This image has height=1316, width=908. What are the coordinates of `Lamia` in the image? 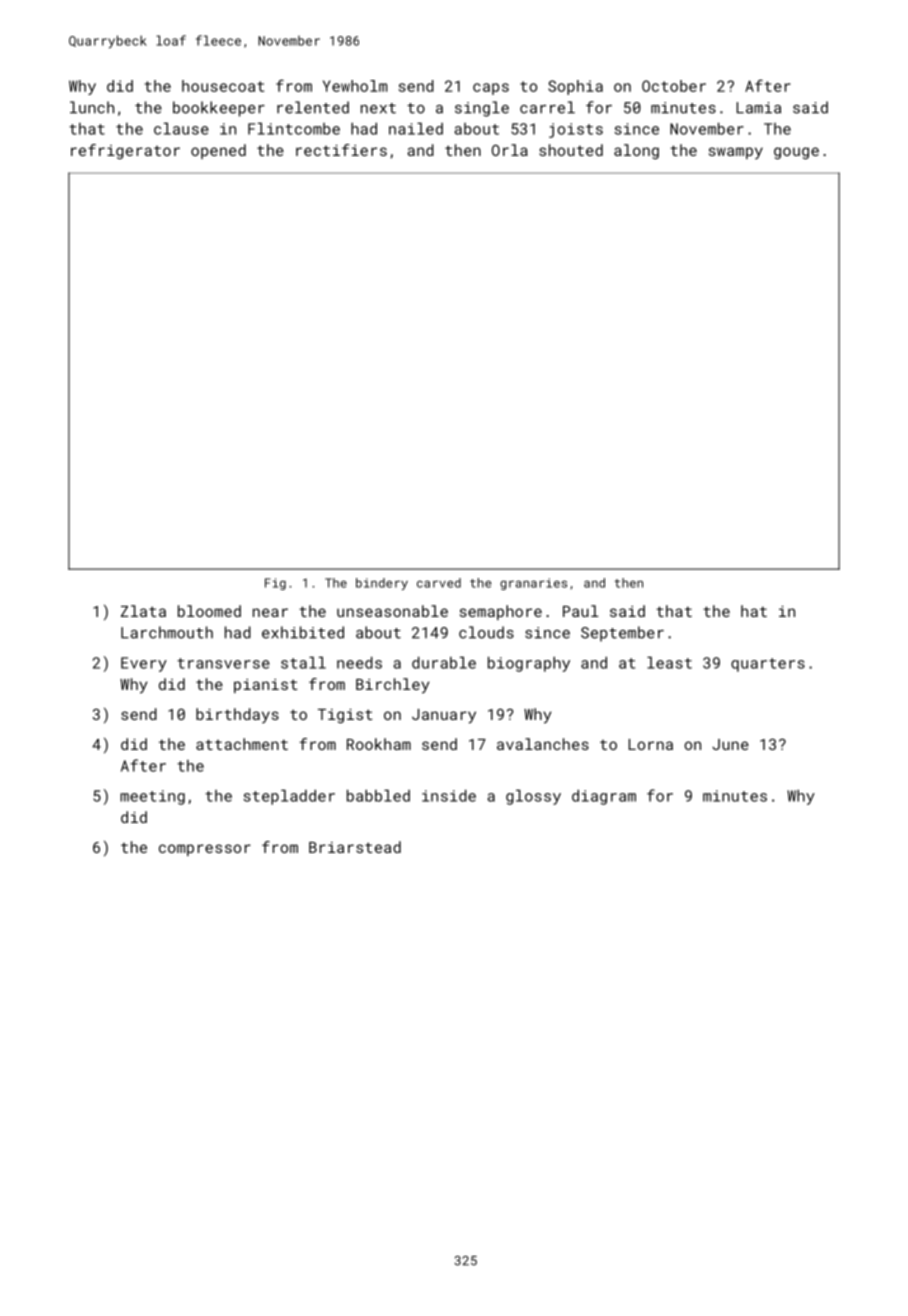 It's located at (759, 108).
